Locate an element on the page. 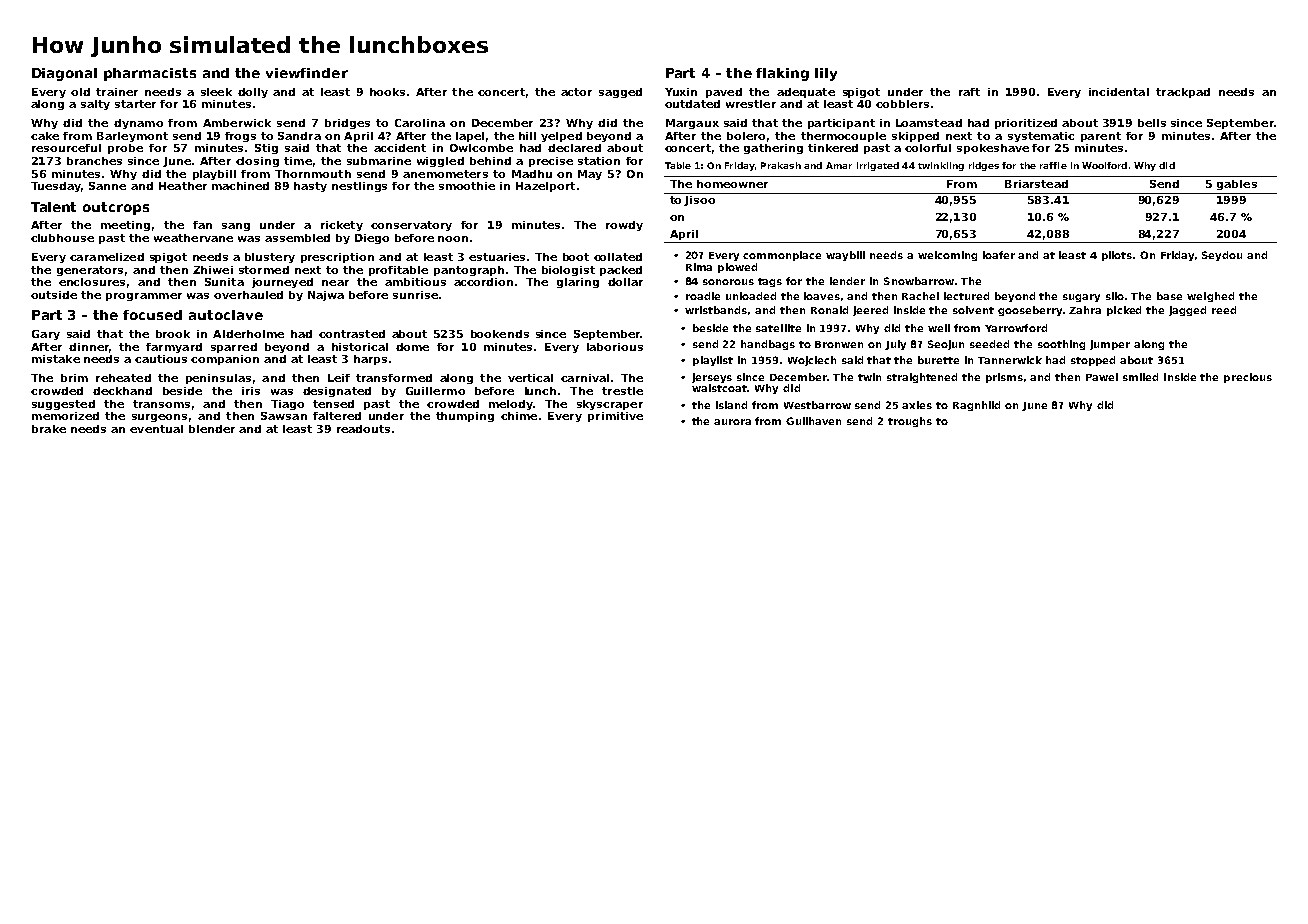 The image size is (1308, 924). weighed is located at coordinates (1210, 297).
